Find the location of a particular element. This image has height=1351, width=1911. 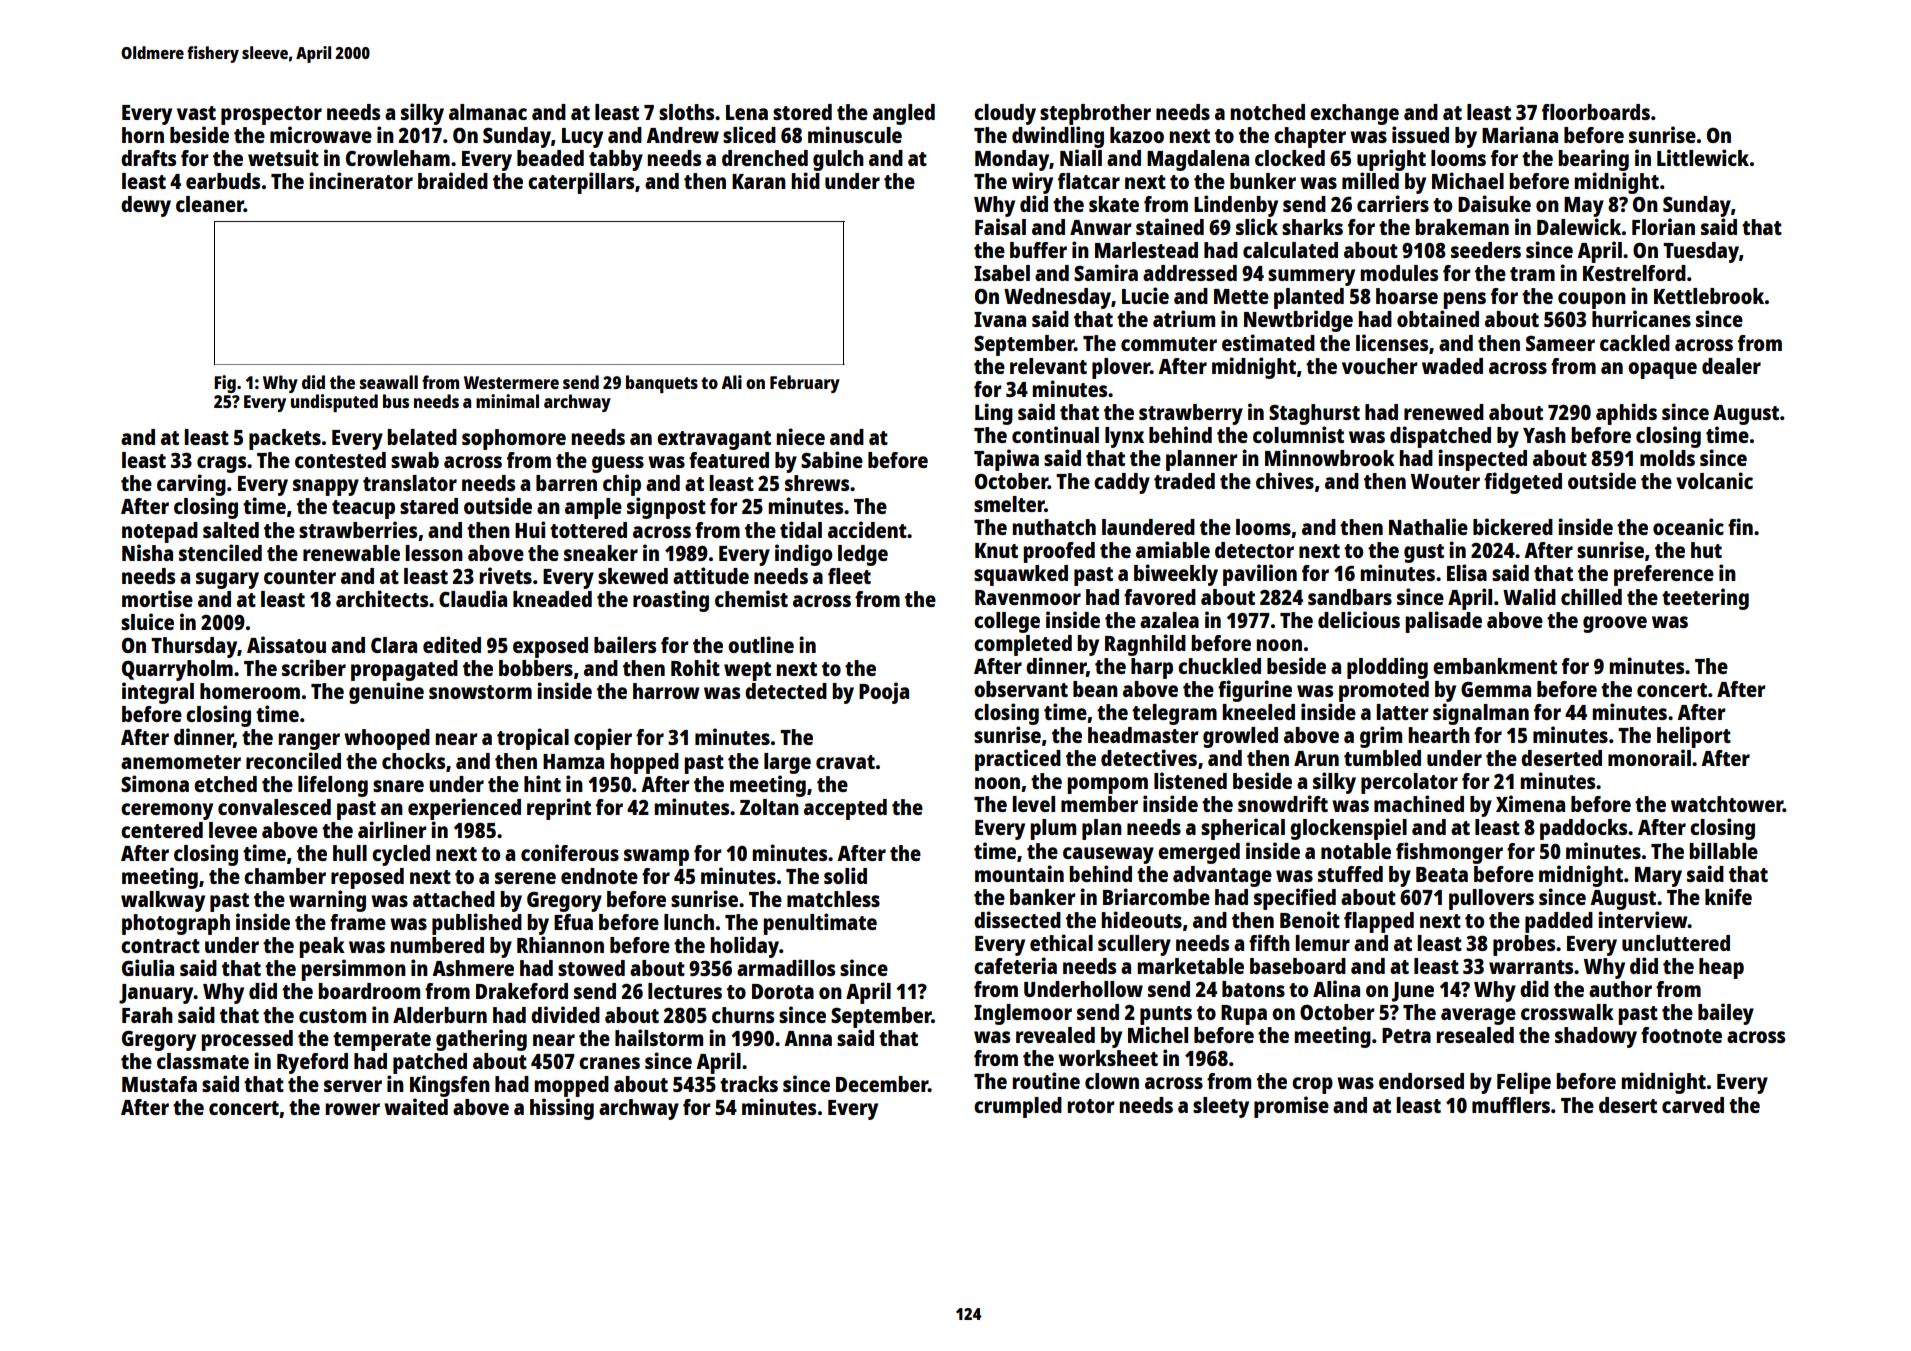

hissing is located at coordinates (562, 1109).
